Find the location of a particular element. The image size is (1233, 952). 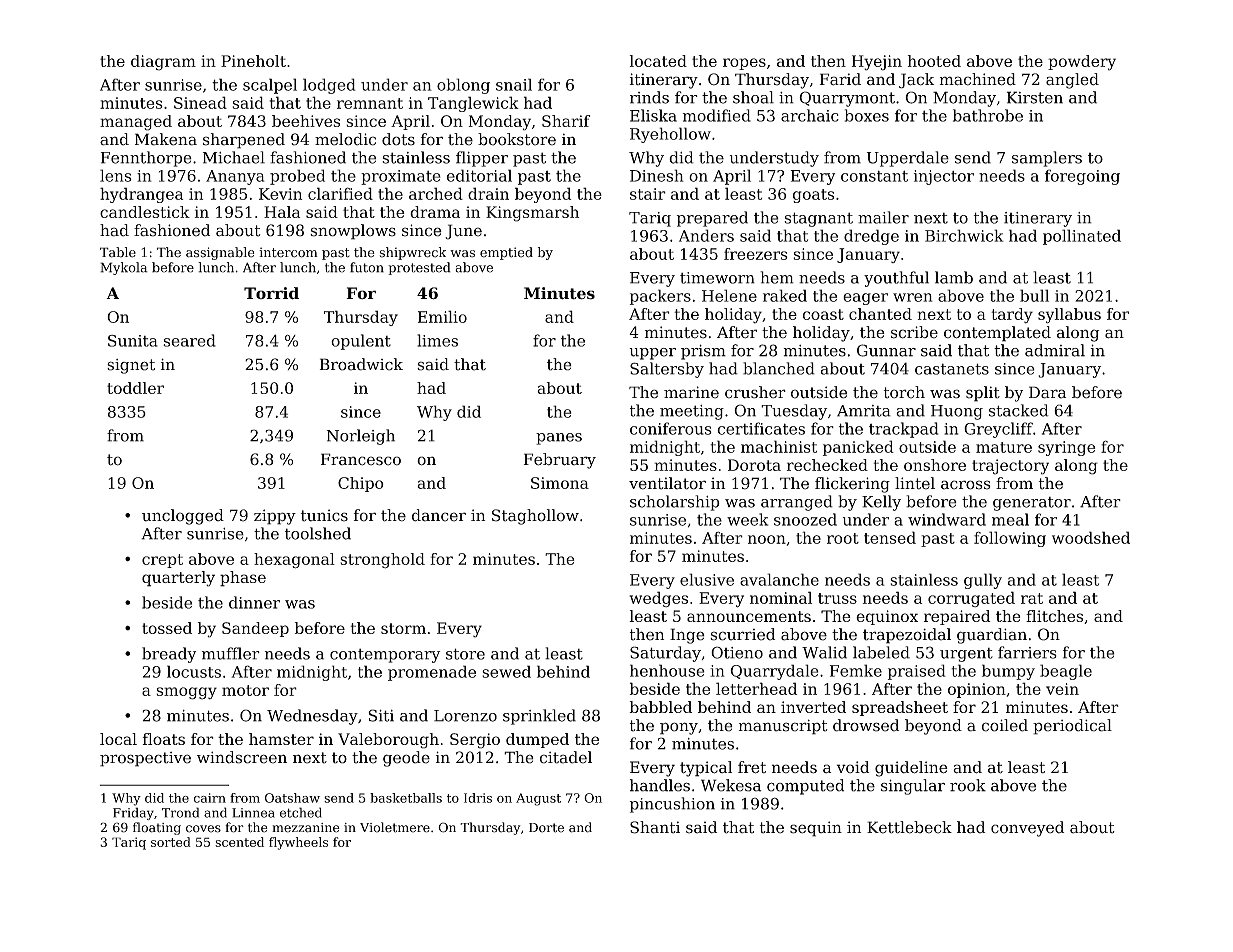

drama is located at coordinates (435, 212).
